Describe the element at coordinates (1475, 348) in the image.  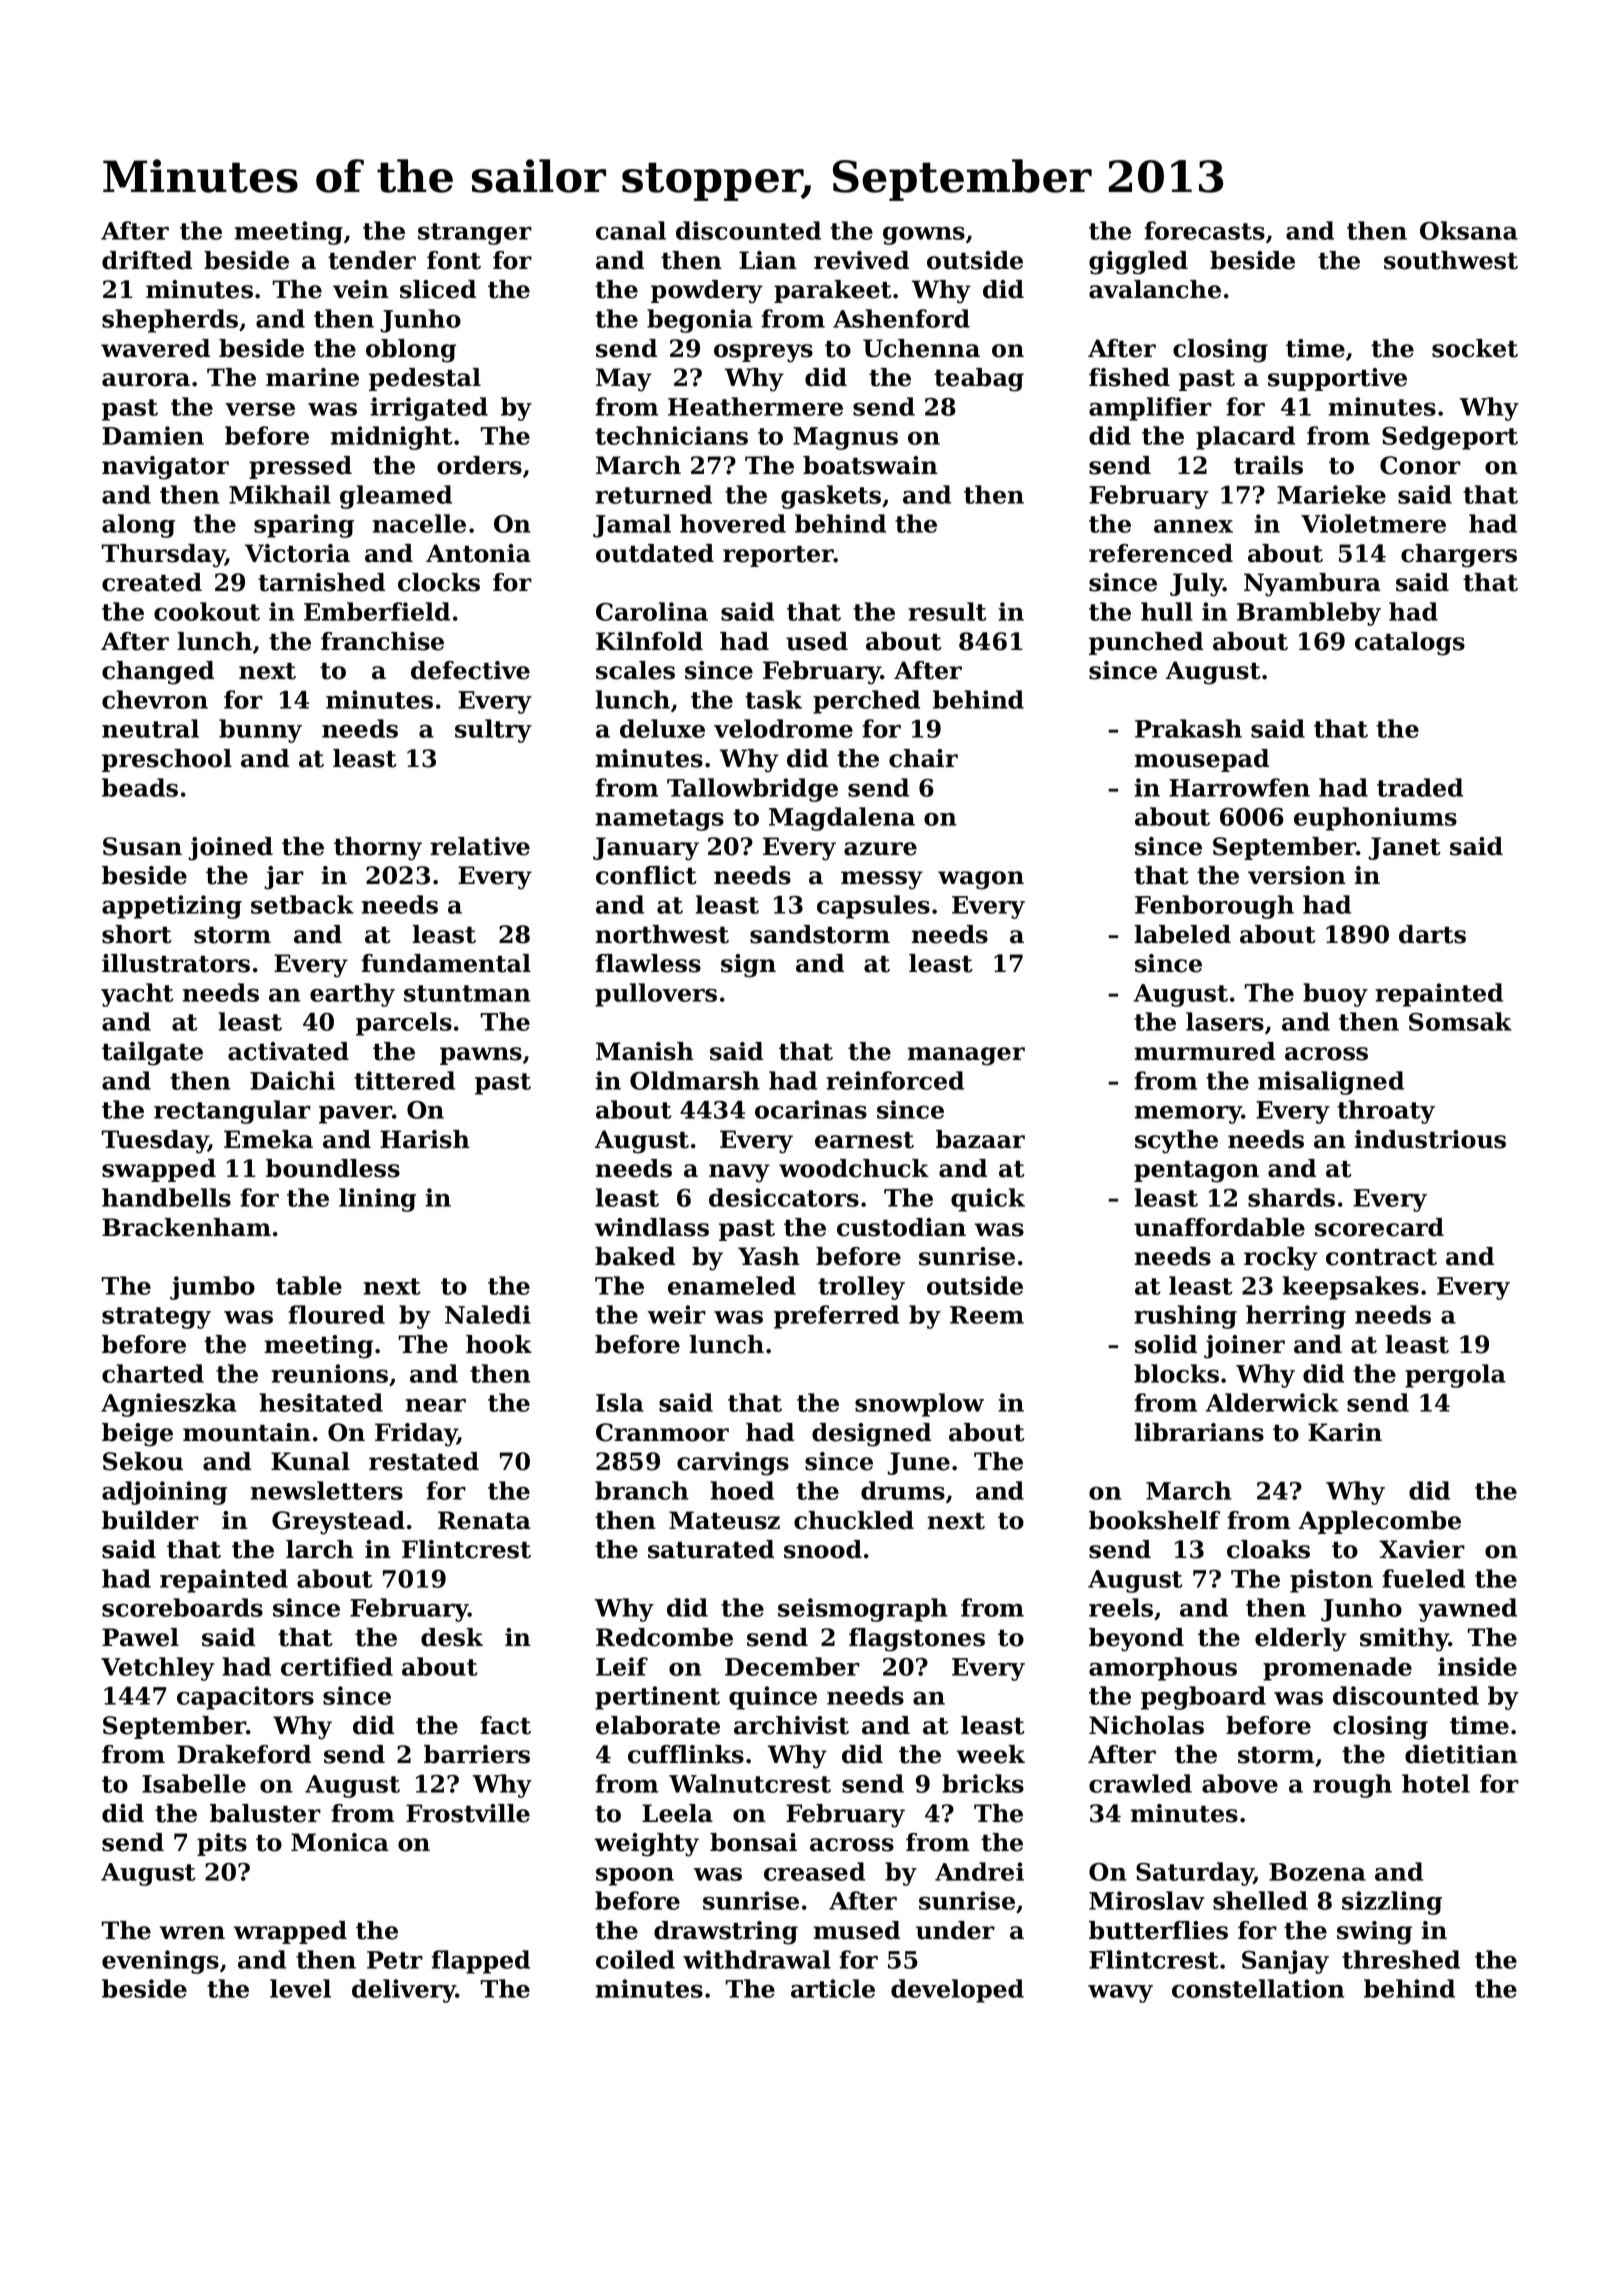
I see `socket` at that location.
